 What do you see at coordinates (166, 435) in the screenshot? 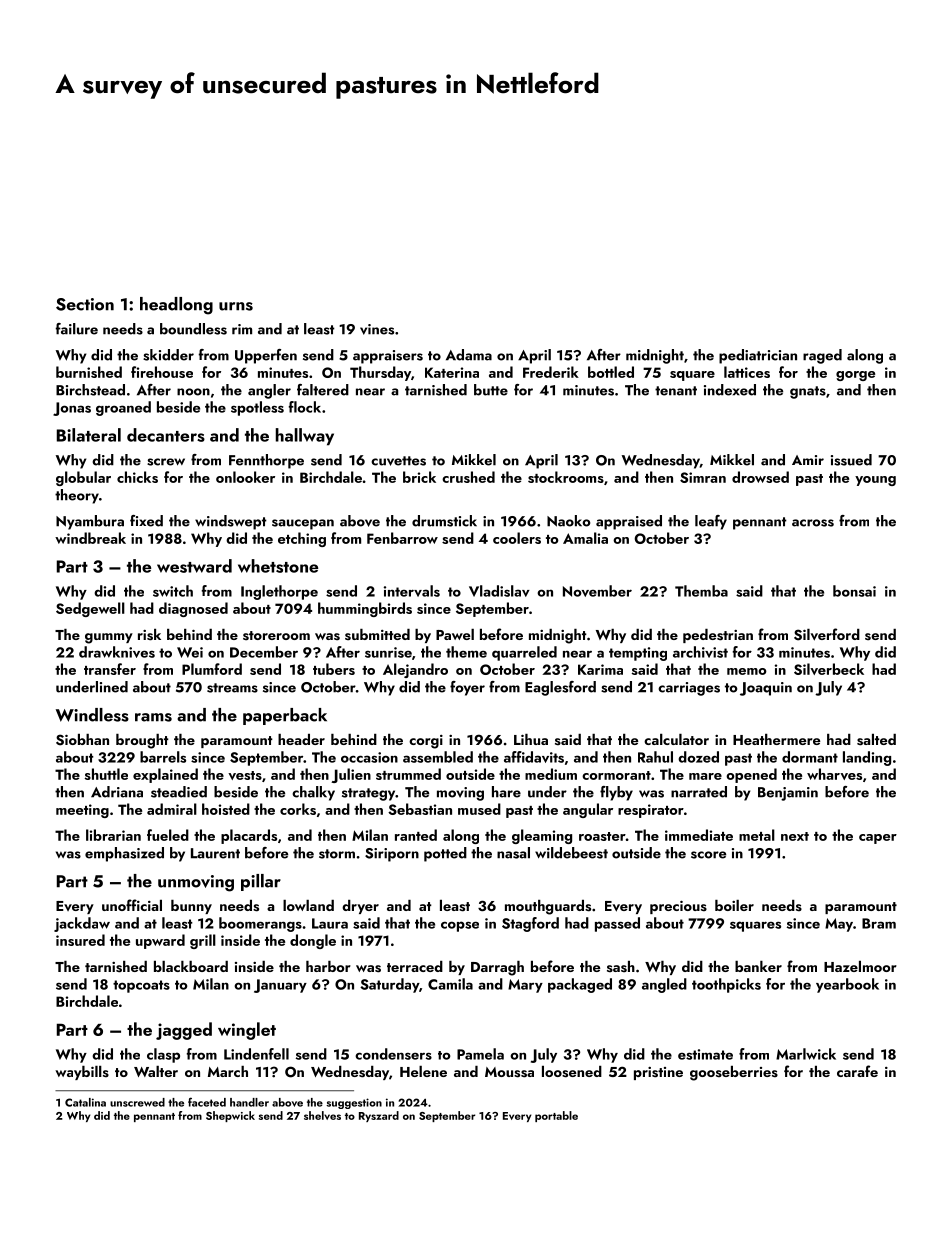
I see `decanters` at bounding box center [166, 435].
